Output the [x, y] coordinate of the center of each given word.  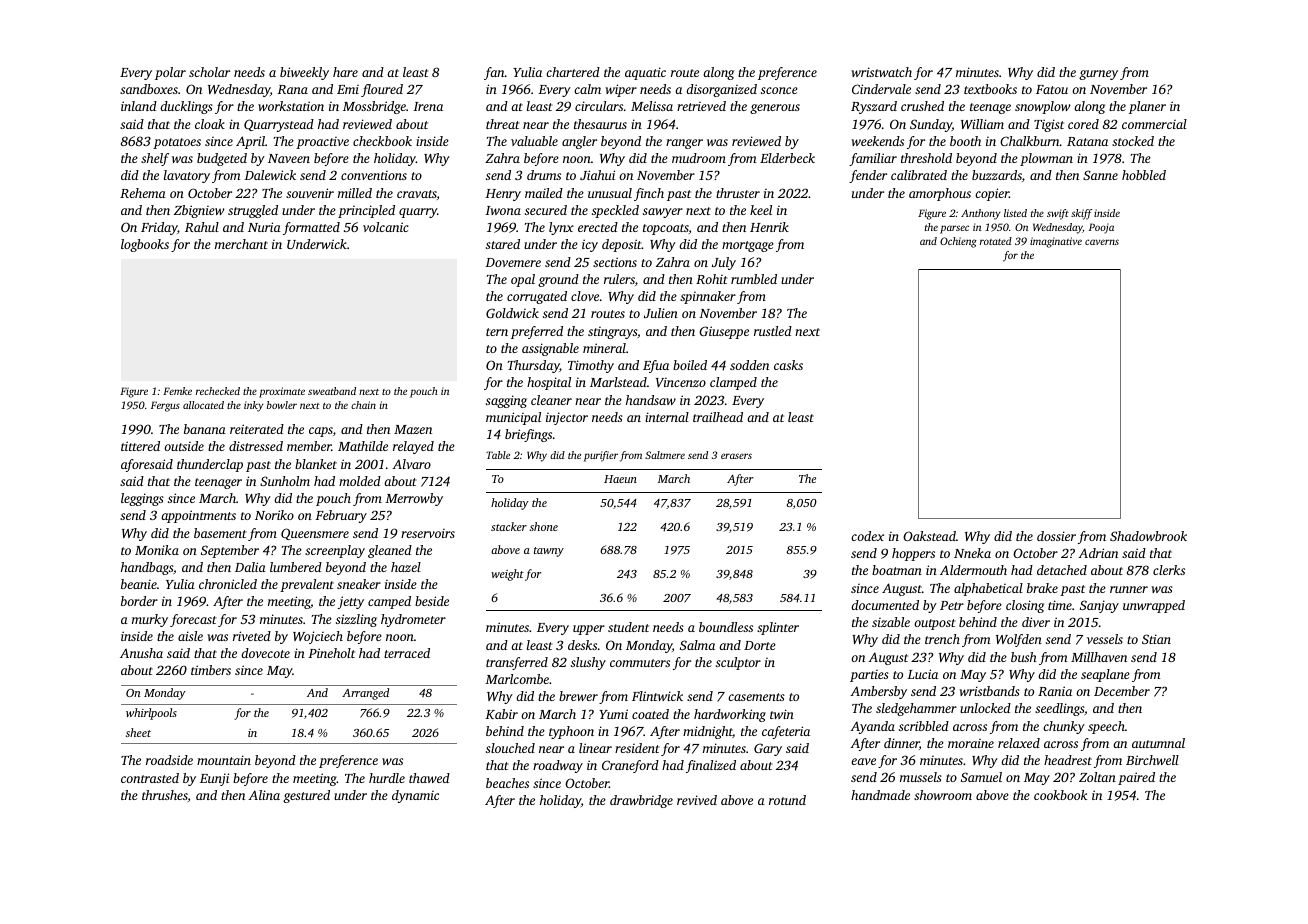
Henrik [769, 227]
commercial [1154, 124]
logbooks [145, 245]
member [309, 446]
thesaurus [600, 124]
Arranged [365, 694]
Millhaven [1099, 657]
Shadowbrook [1148, 536]
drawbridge [641, 801]
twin [782, 714]
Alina [264, 795]
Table [498, 455]
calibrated [919, 175]
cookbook [1060, 795]
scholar [209, 72]
